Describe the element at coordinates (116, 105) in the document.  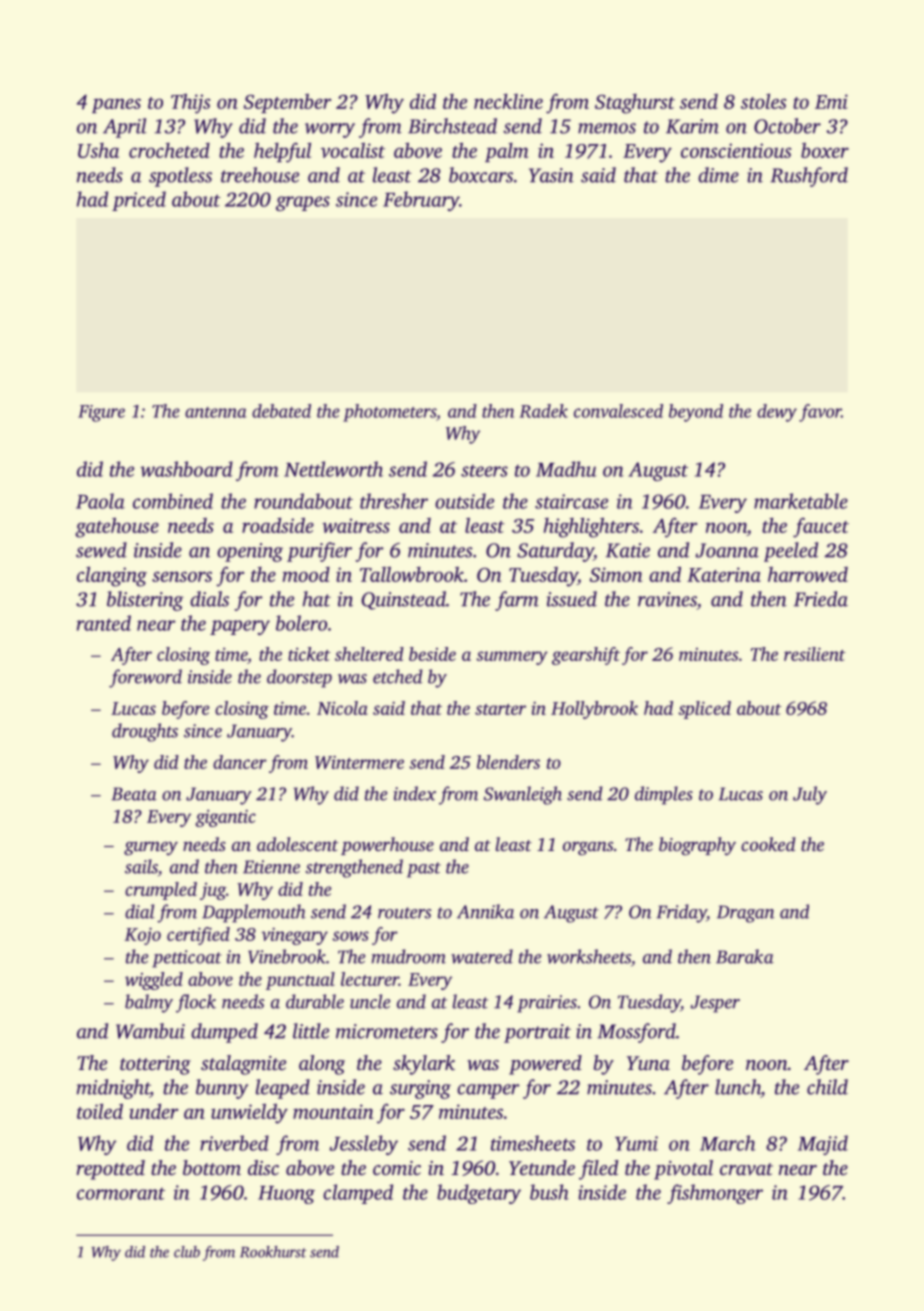
I see `panes` at that location.
